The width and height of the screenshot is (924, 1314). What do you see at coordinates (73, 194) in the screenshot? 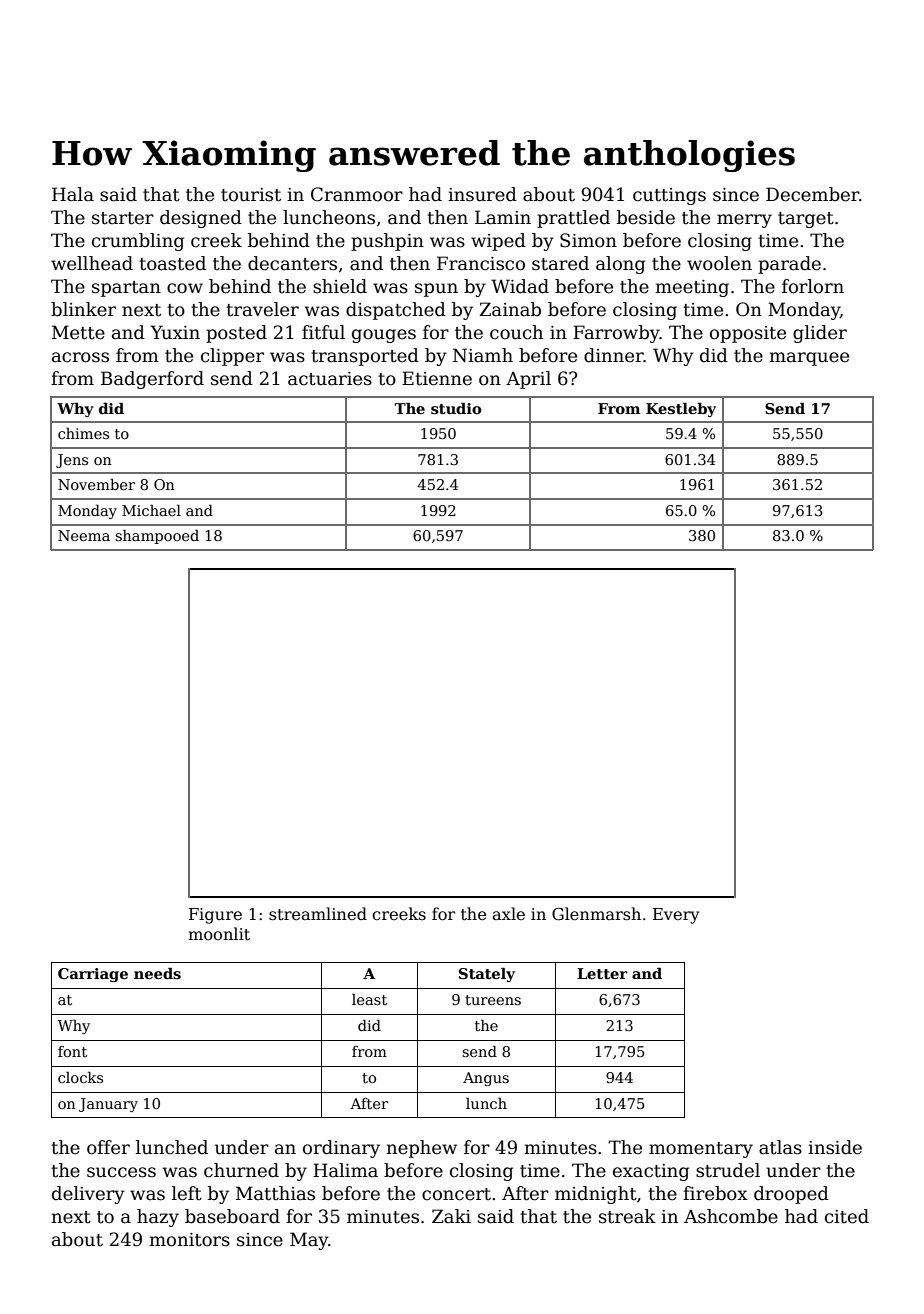
I see `Hala` at bounding box center [73, 194].
